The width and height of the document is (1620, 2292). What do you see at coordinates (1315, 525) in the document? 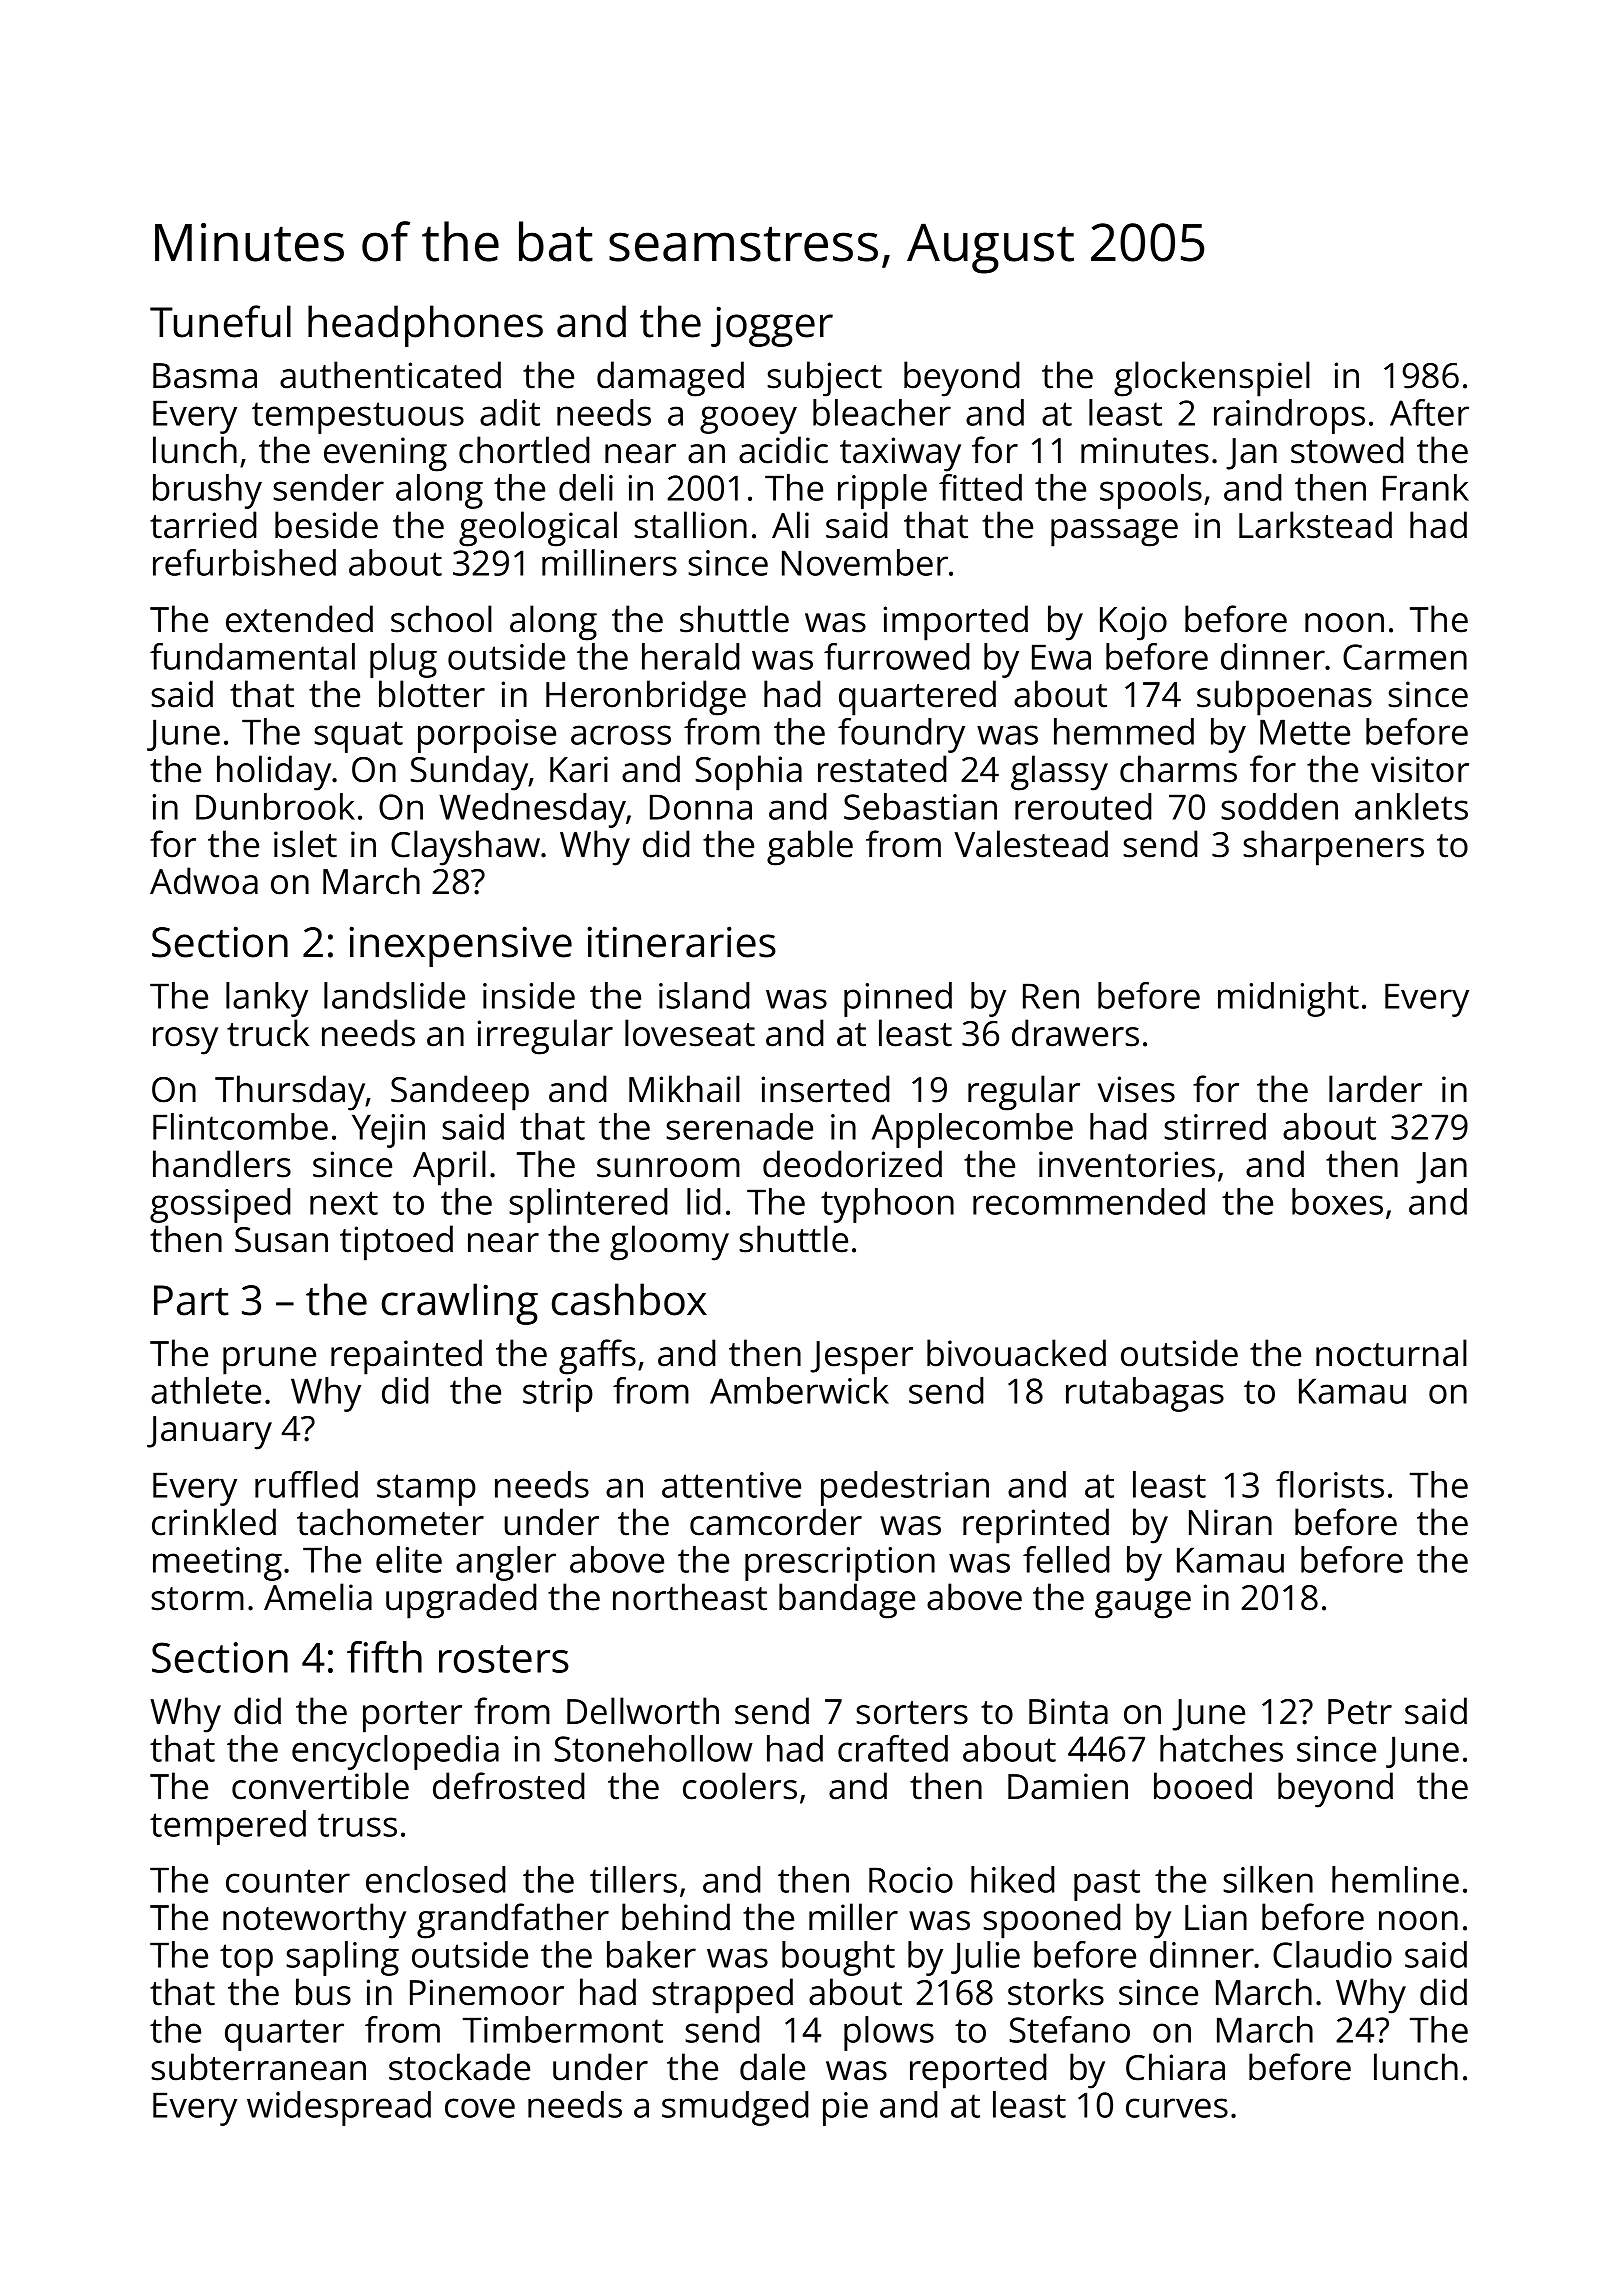
I see `Larkstead` at bounding box center [1315, 525].
